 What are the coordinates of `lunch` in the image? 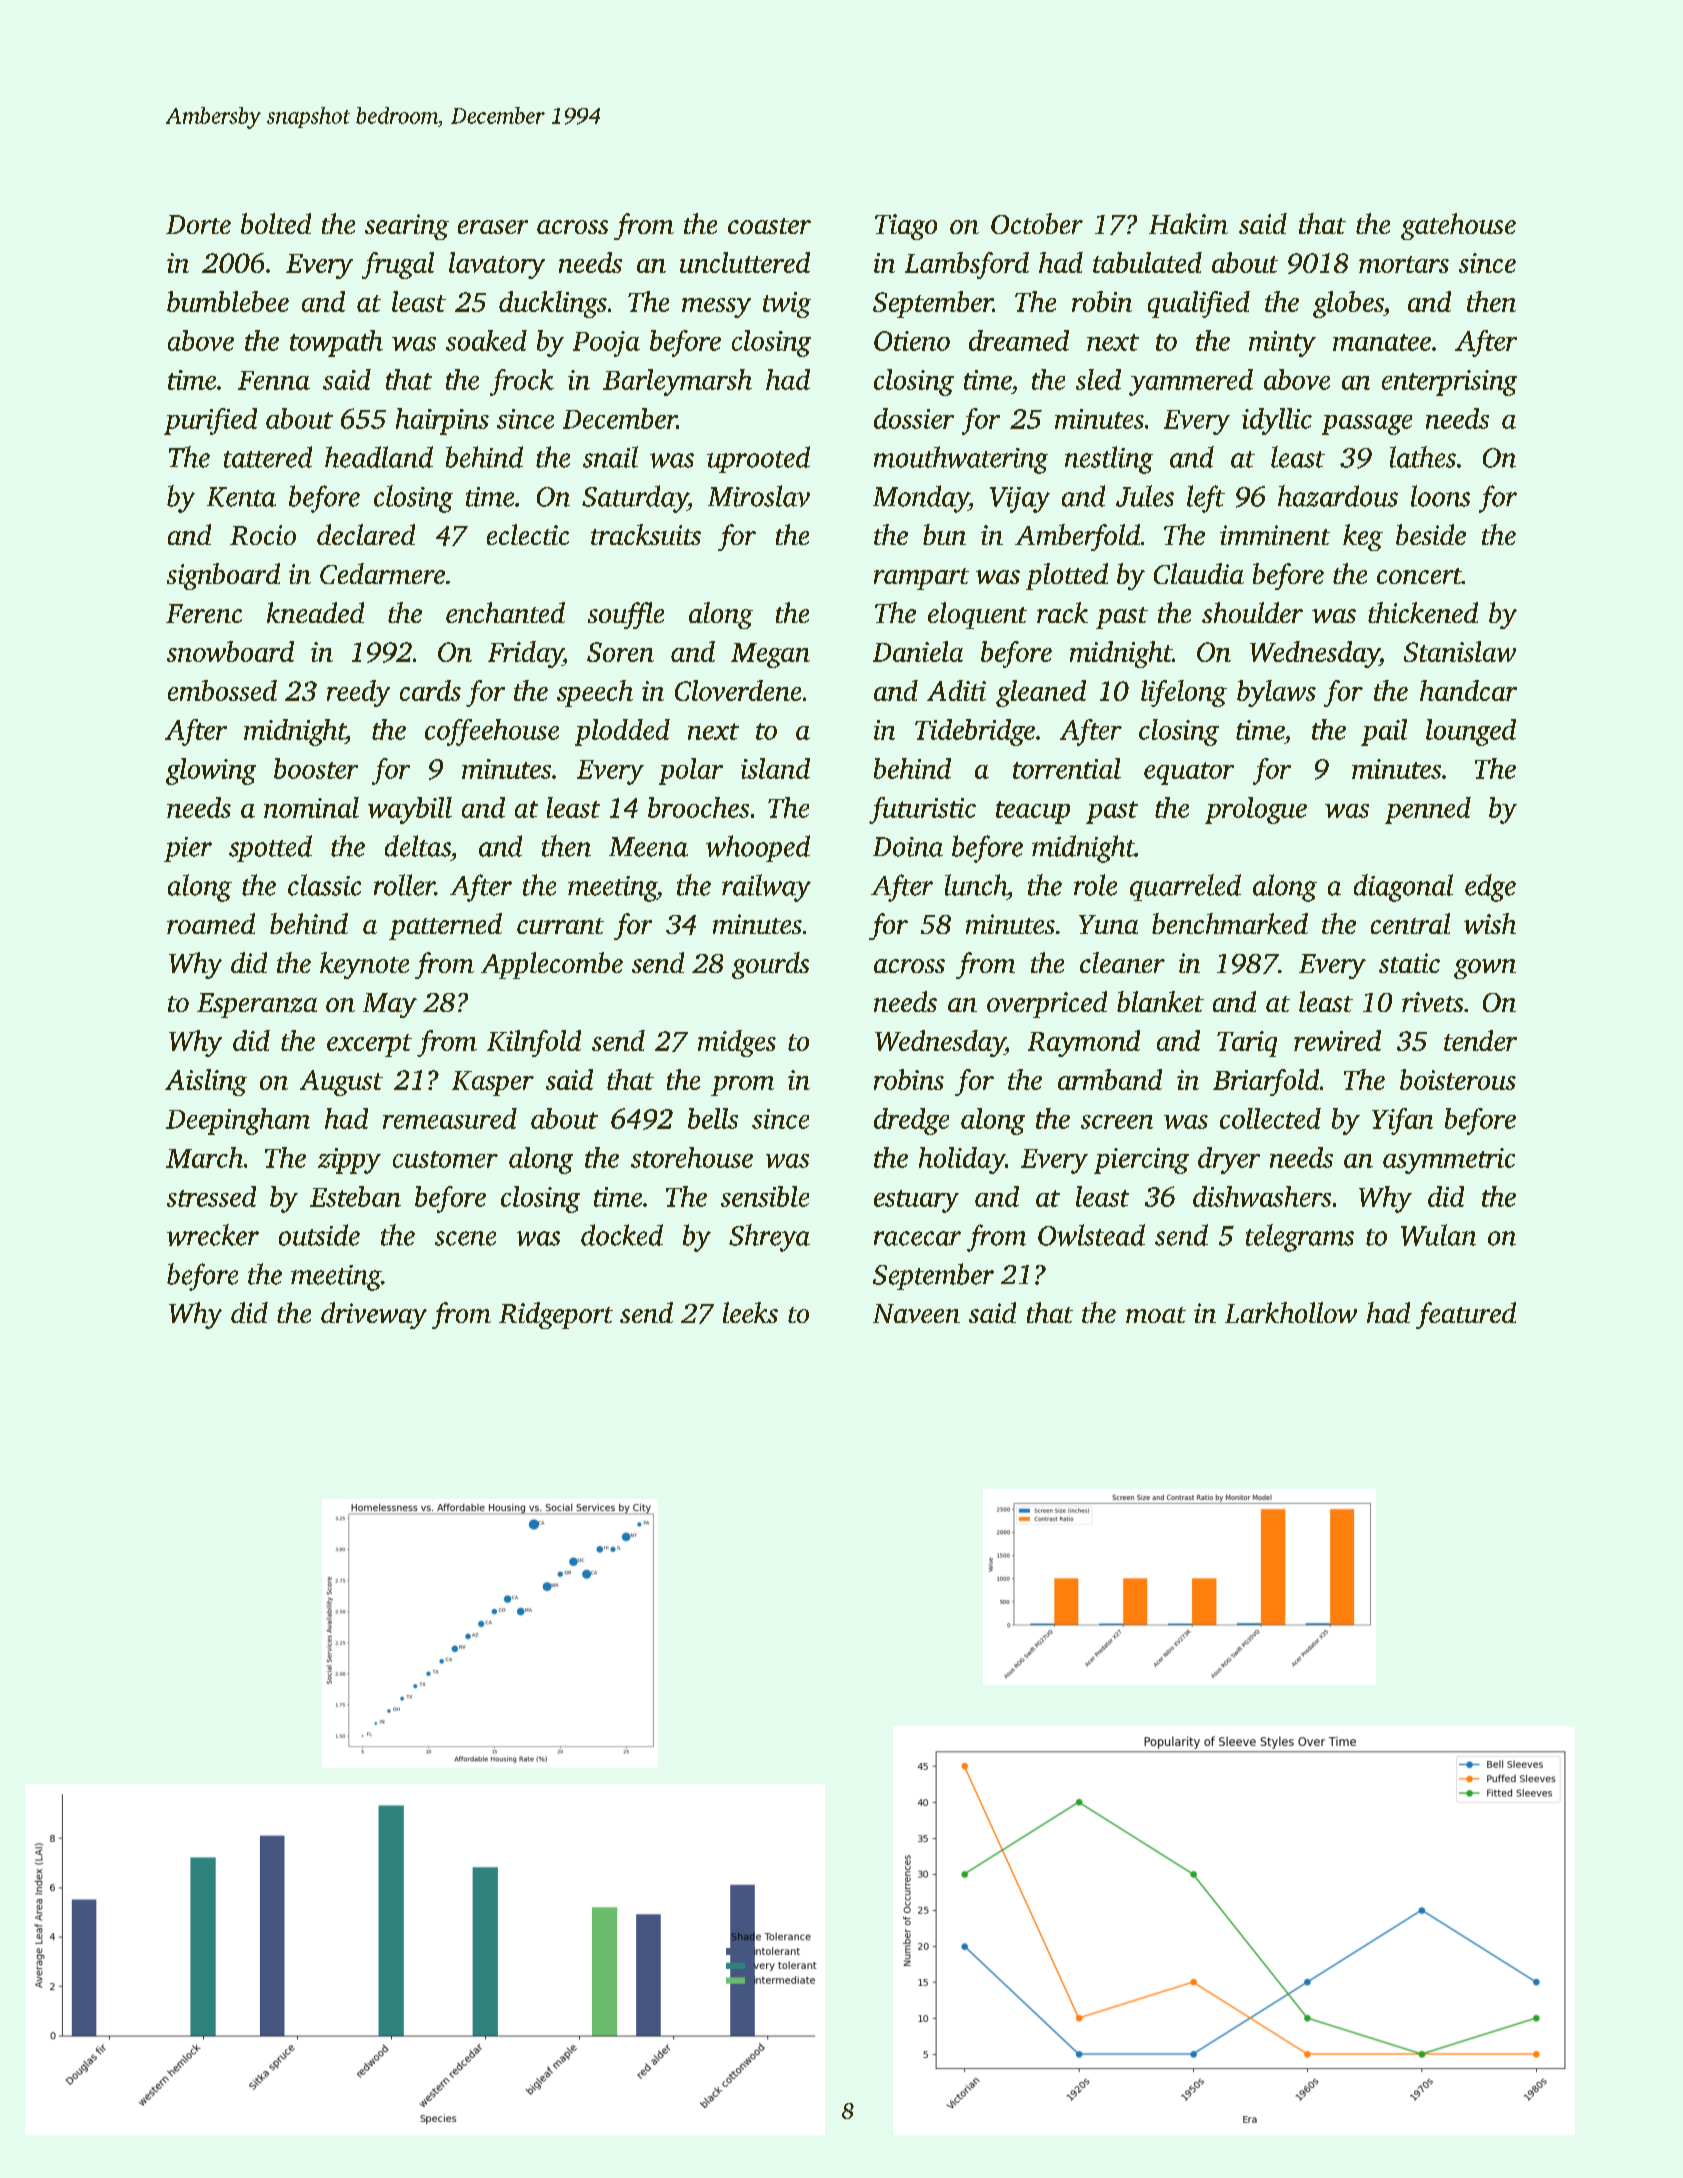 It's located at (976, 885).
